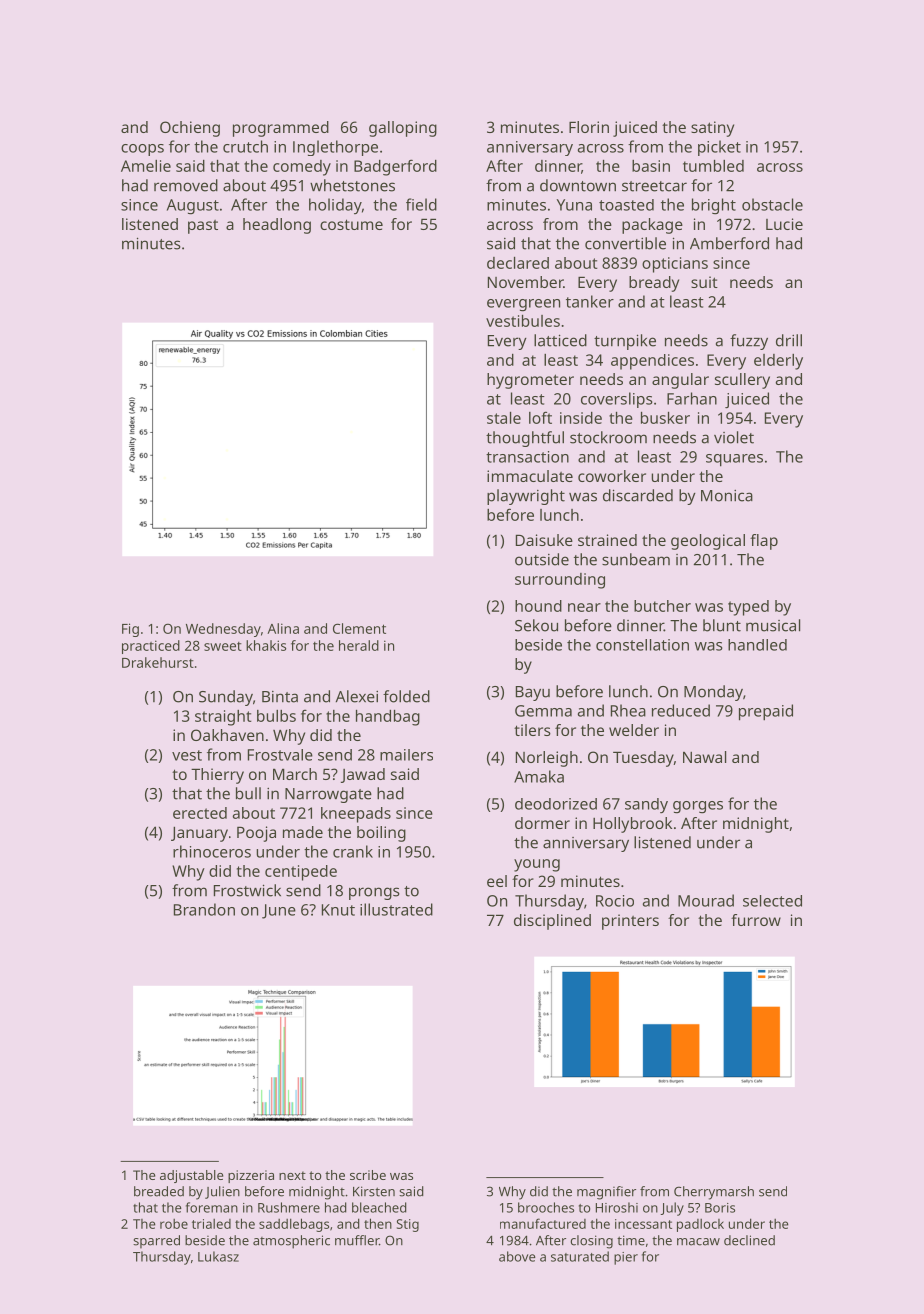  I want to click on evergreen, so click(523, 305).
